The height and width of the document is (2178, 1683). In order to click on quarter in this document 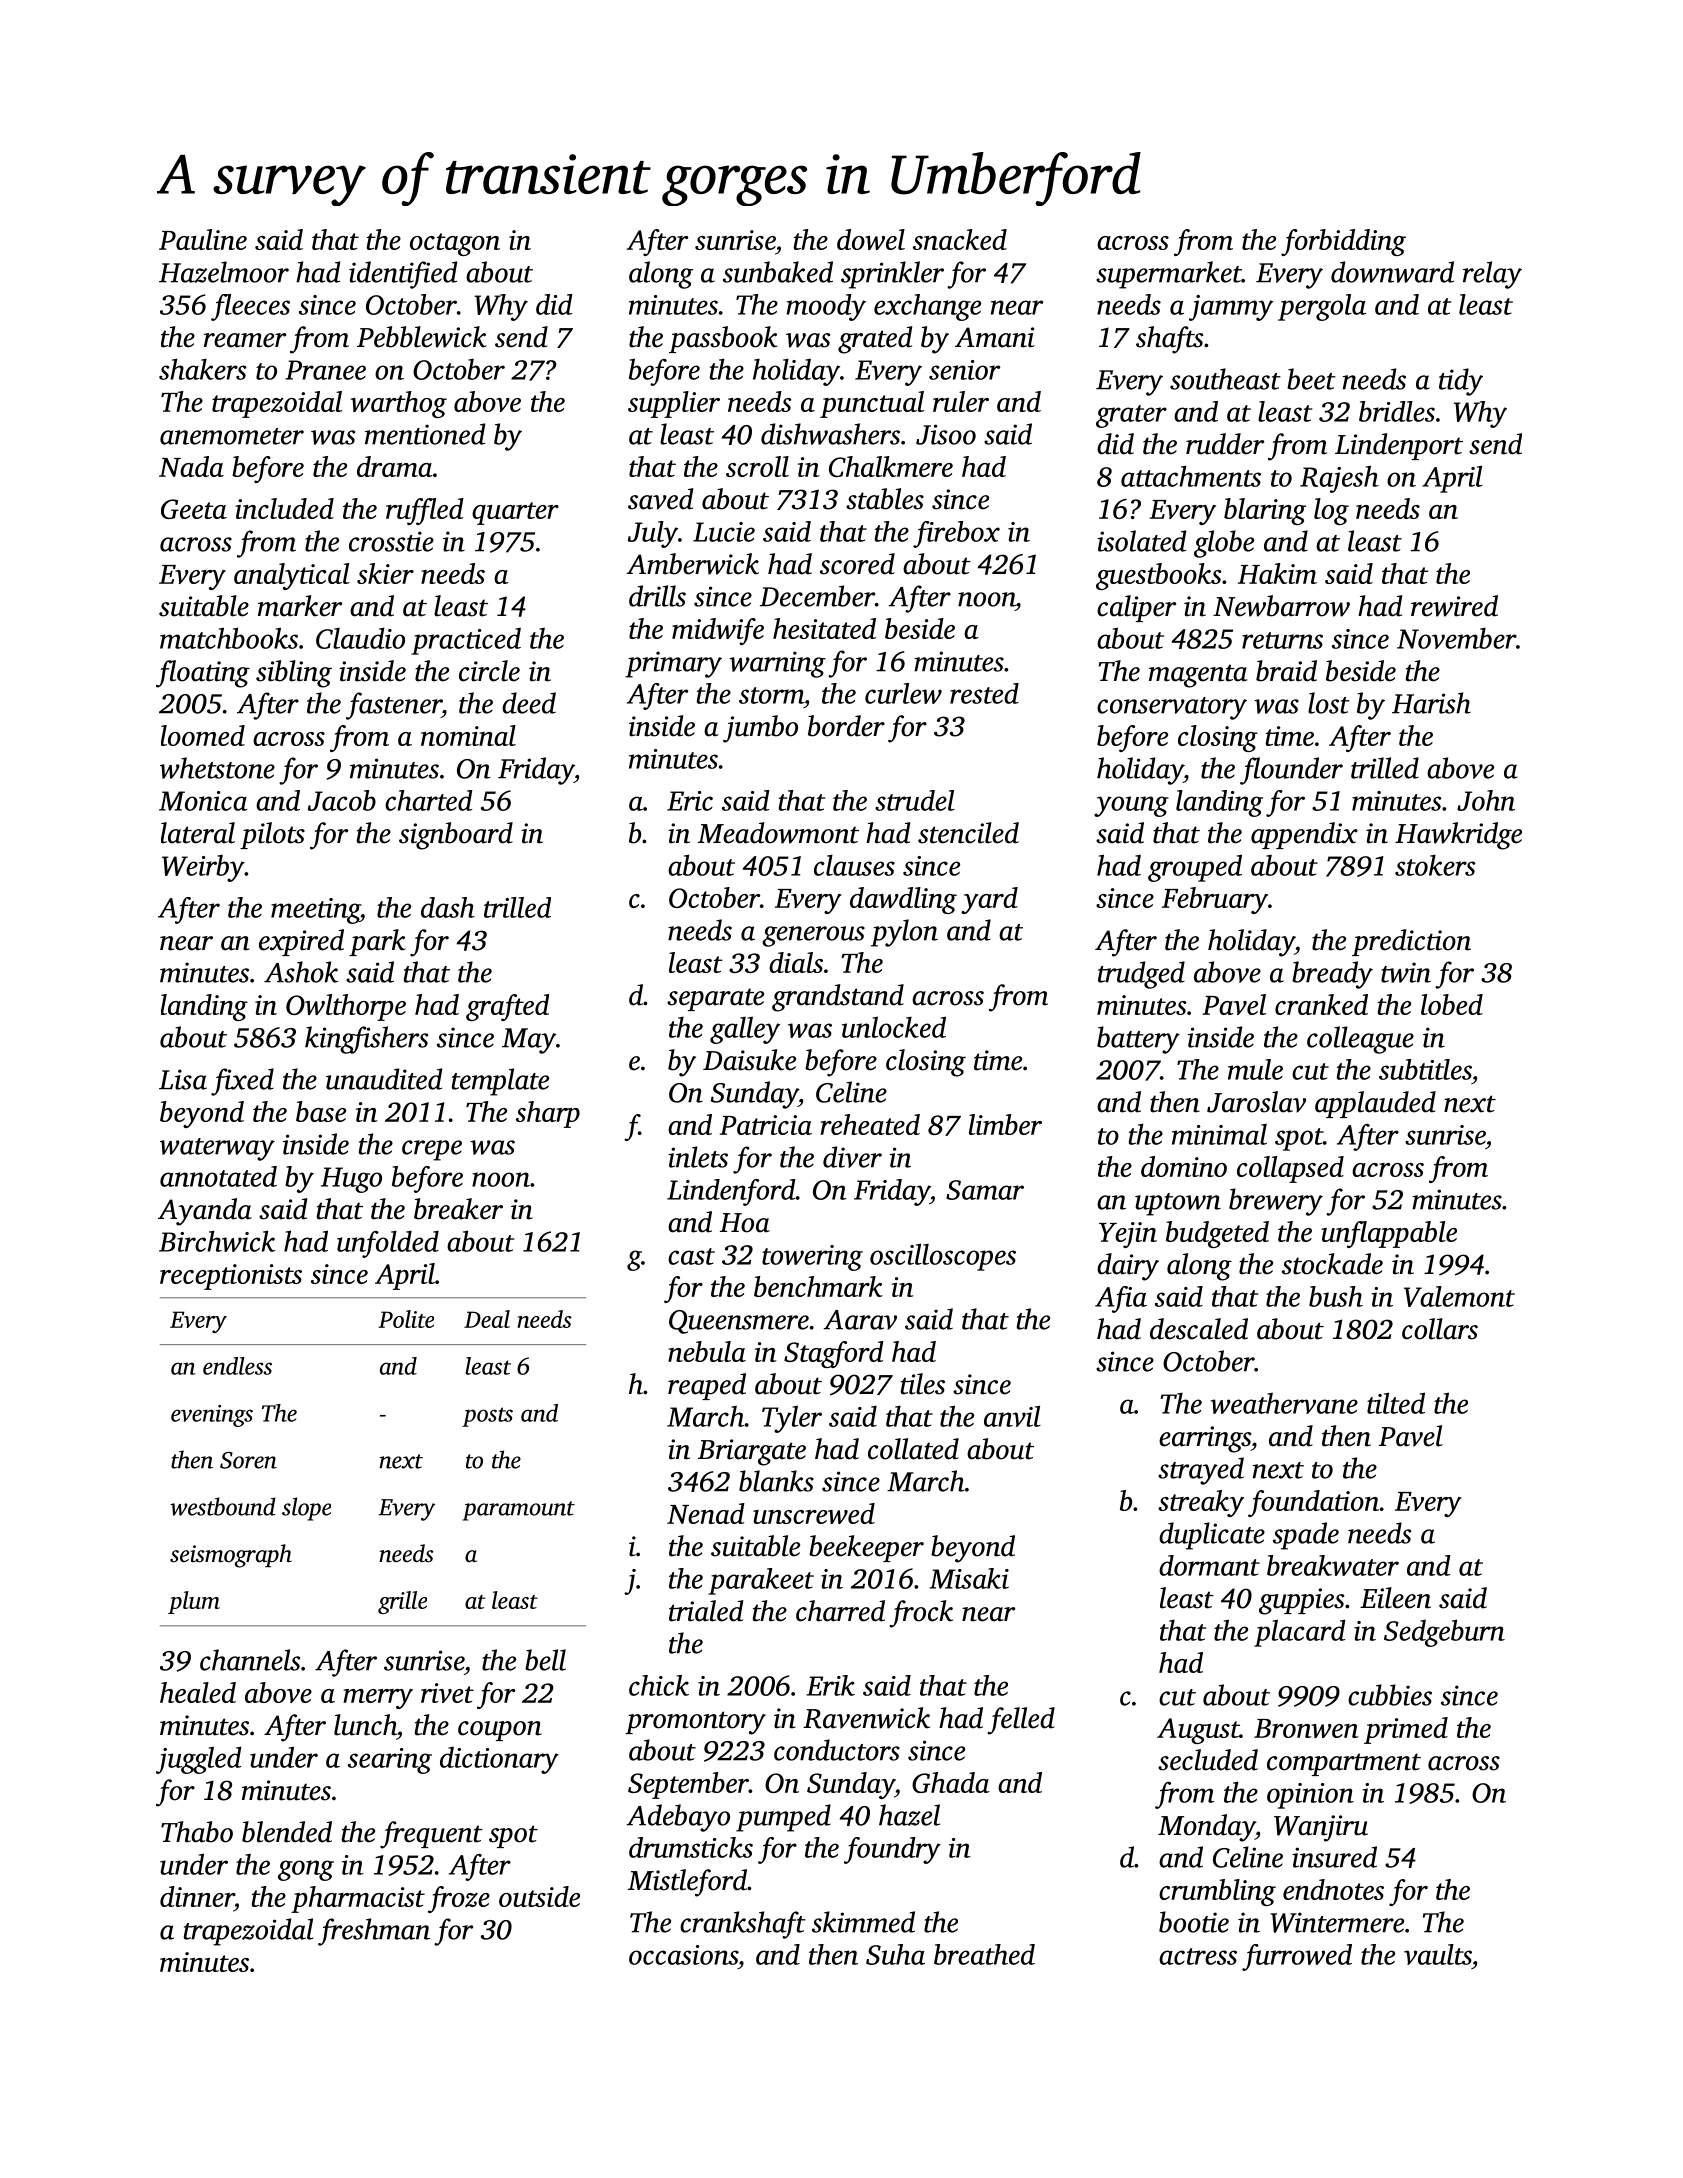, I will do `click(515, 513)`.
